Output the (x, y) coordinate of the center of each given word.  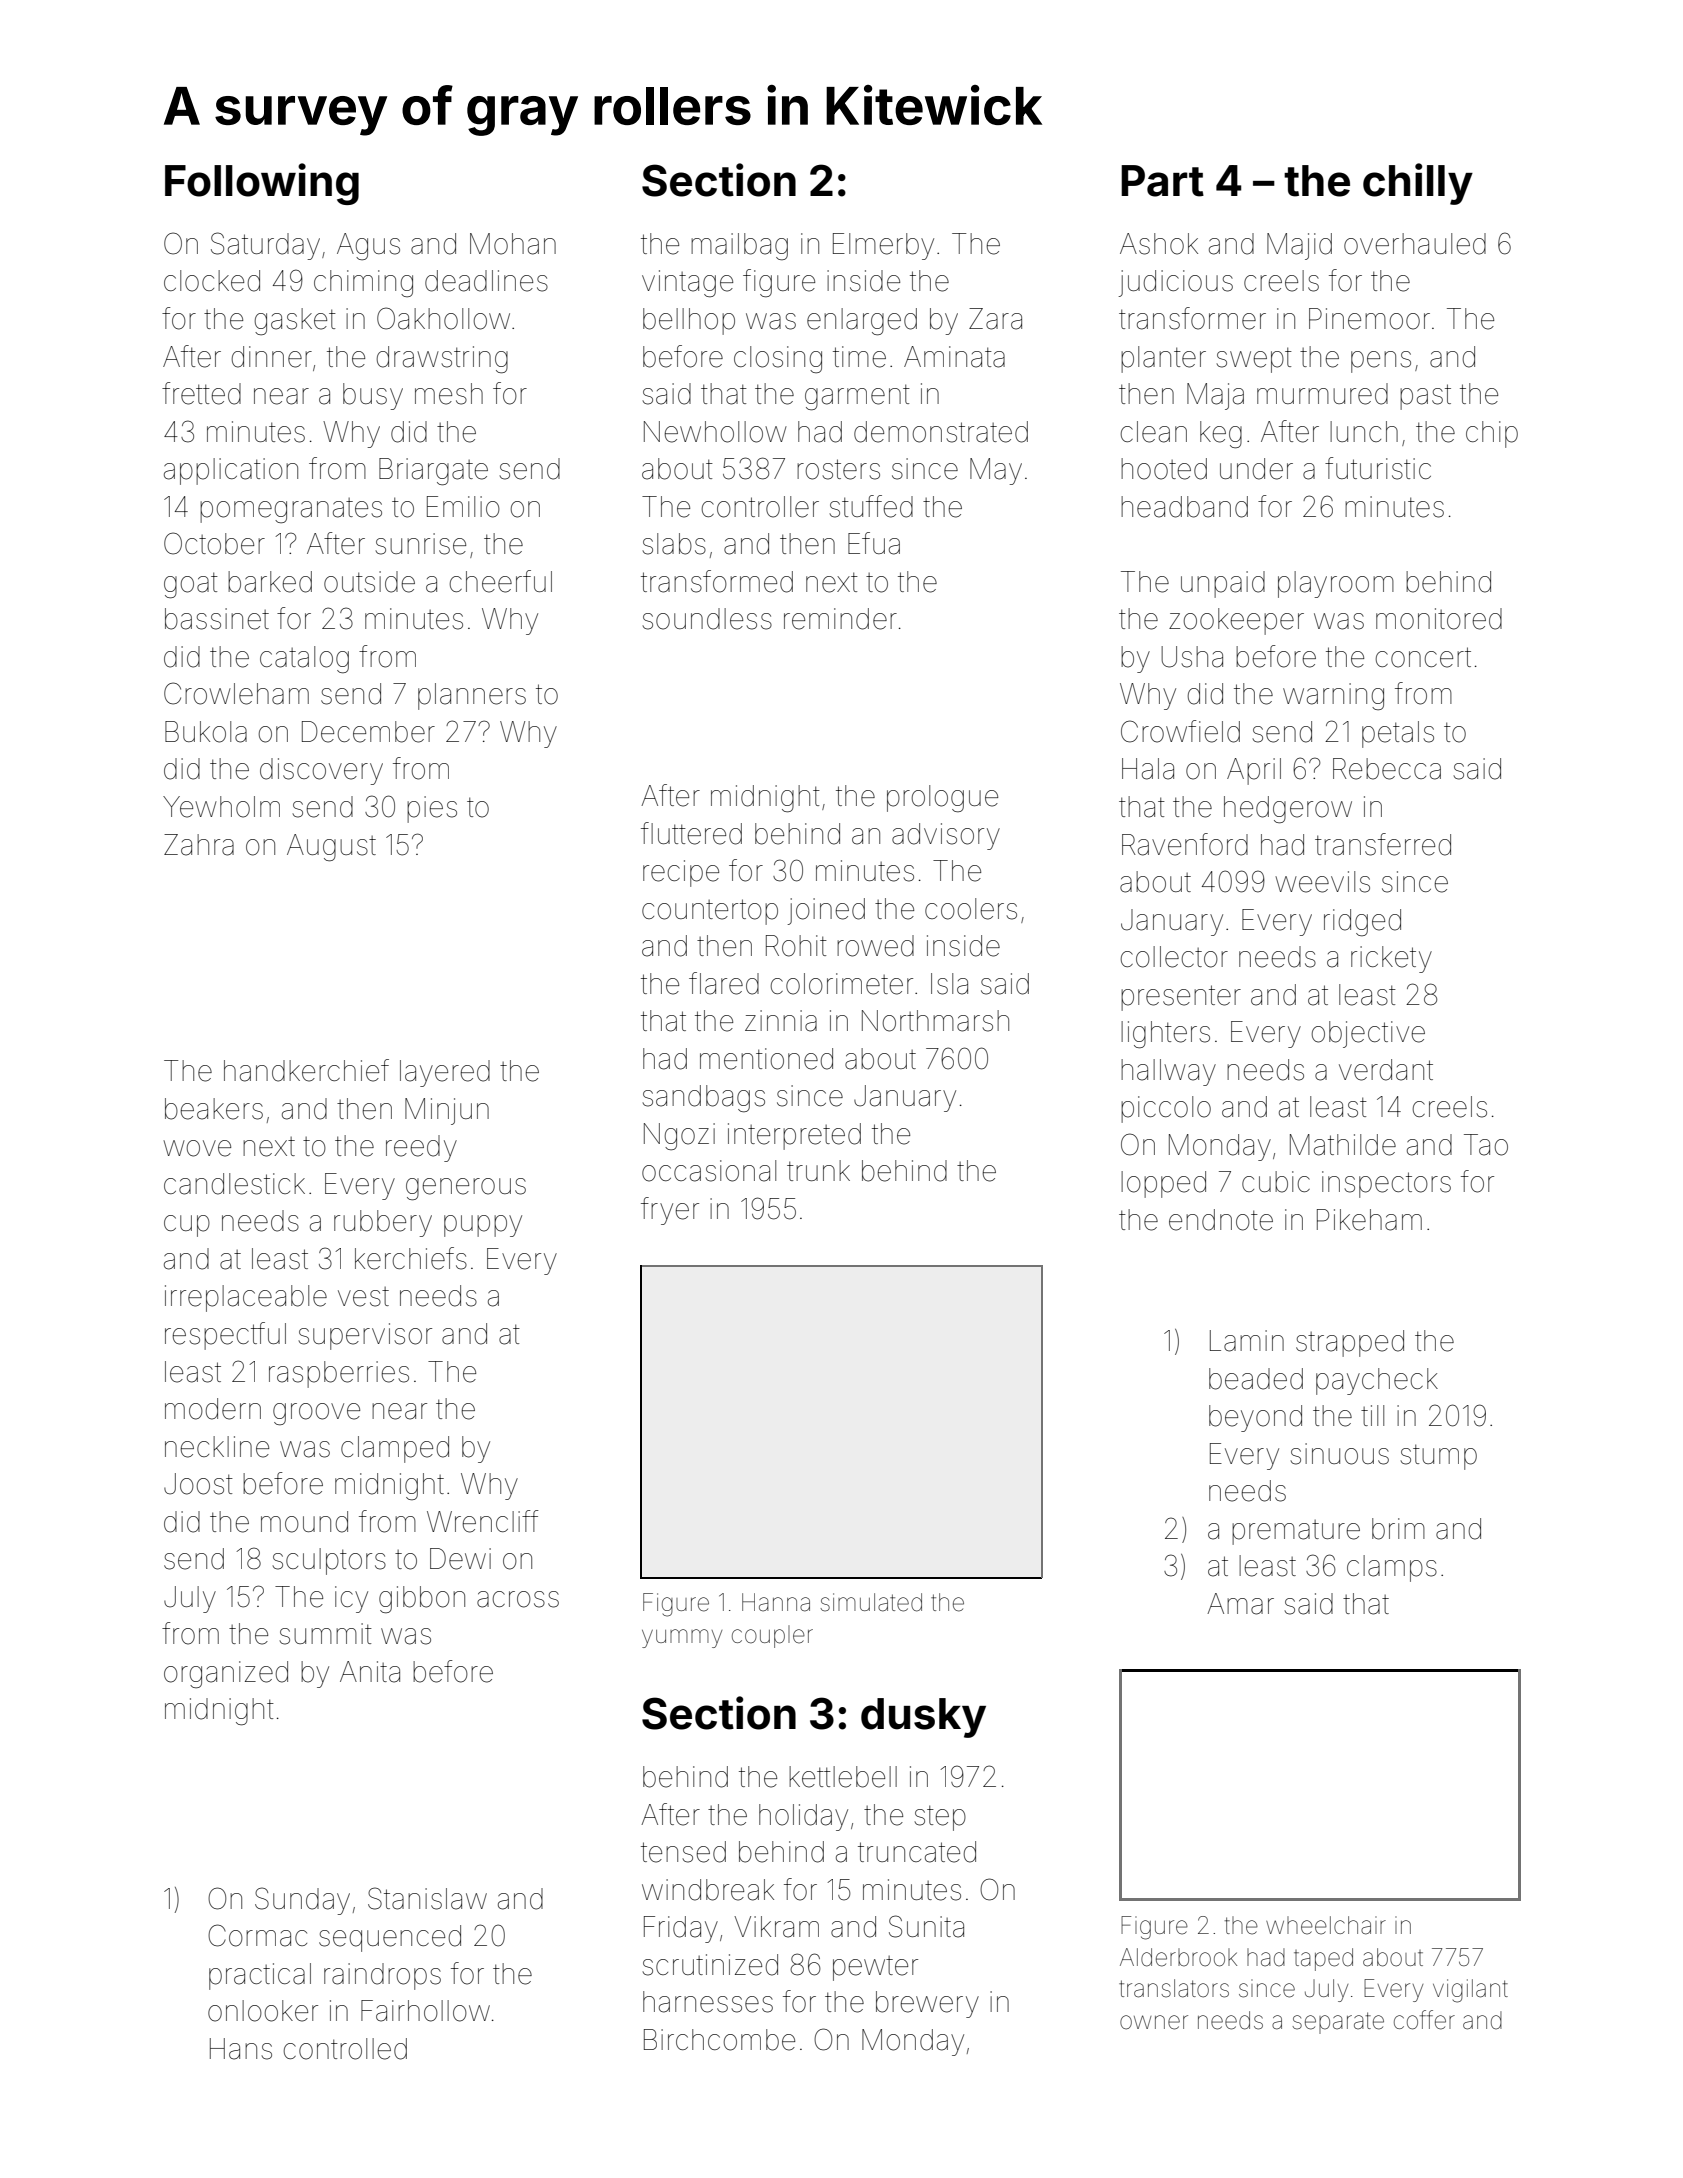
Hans (241, 2049)
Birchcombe (719, 2040)
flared (724, 983)
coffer (1424, 2020)
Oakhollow (443, 318)
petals (1398, 734)
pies (432, 809)
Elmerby (883, 246)
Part (1162, 181)
